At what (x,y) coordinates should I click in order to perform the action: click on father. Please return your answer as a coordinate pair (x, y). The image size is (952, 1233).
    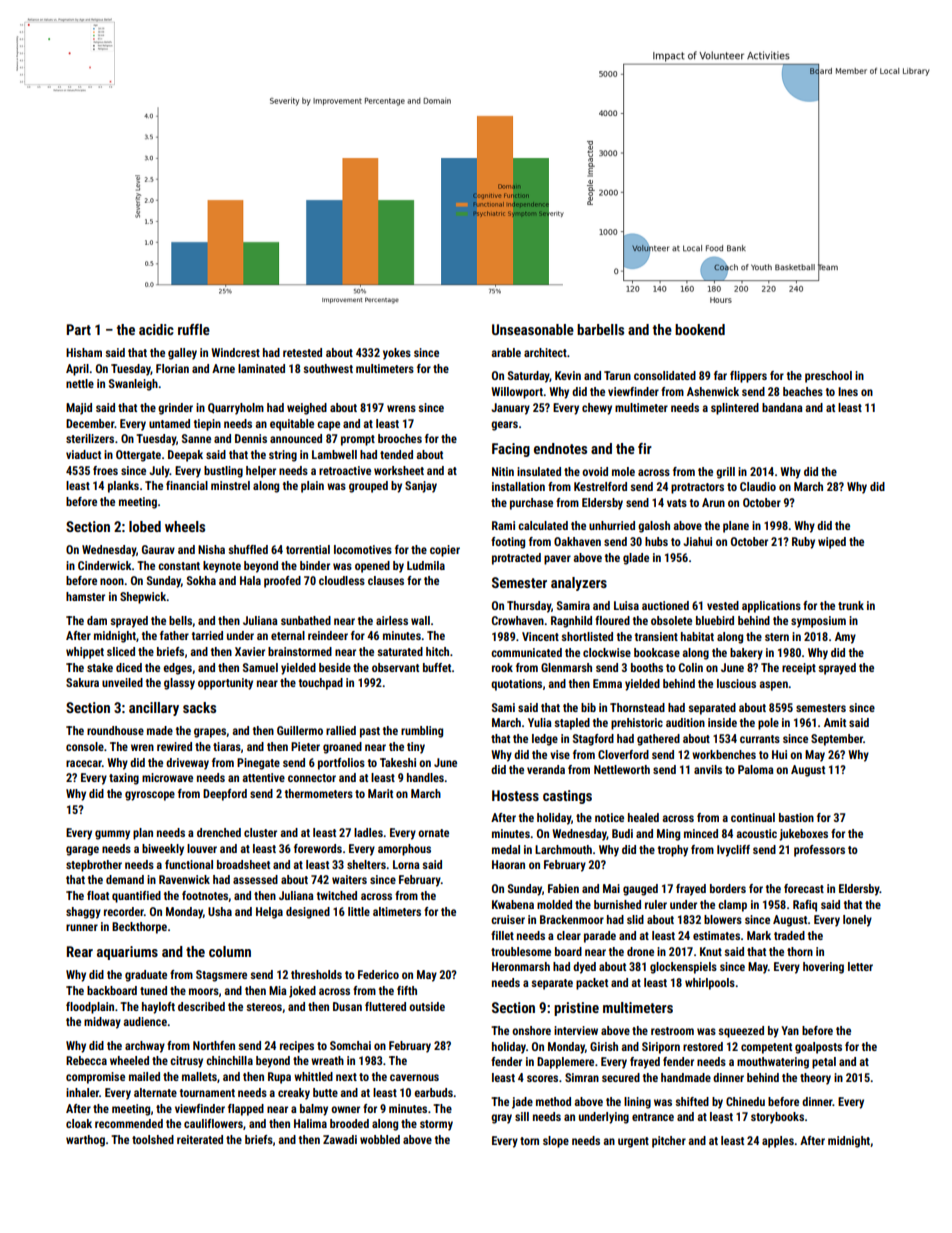
    Looking at the image, I should click on (174, 635).
